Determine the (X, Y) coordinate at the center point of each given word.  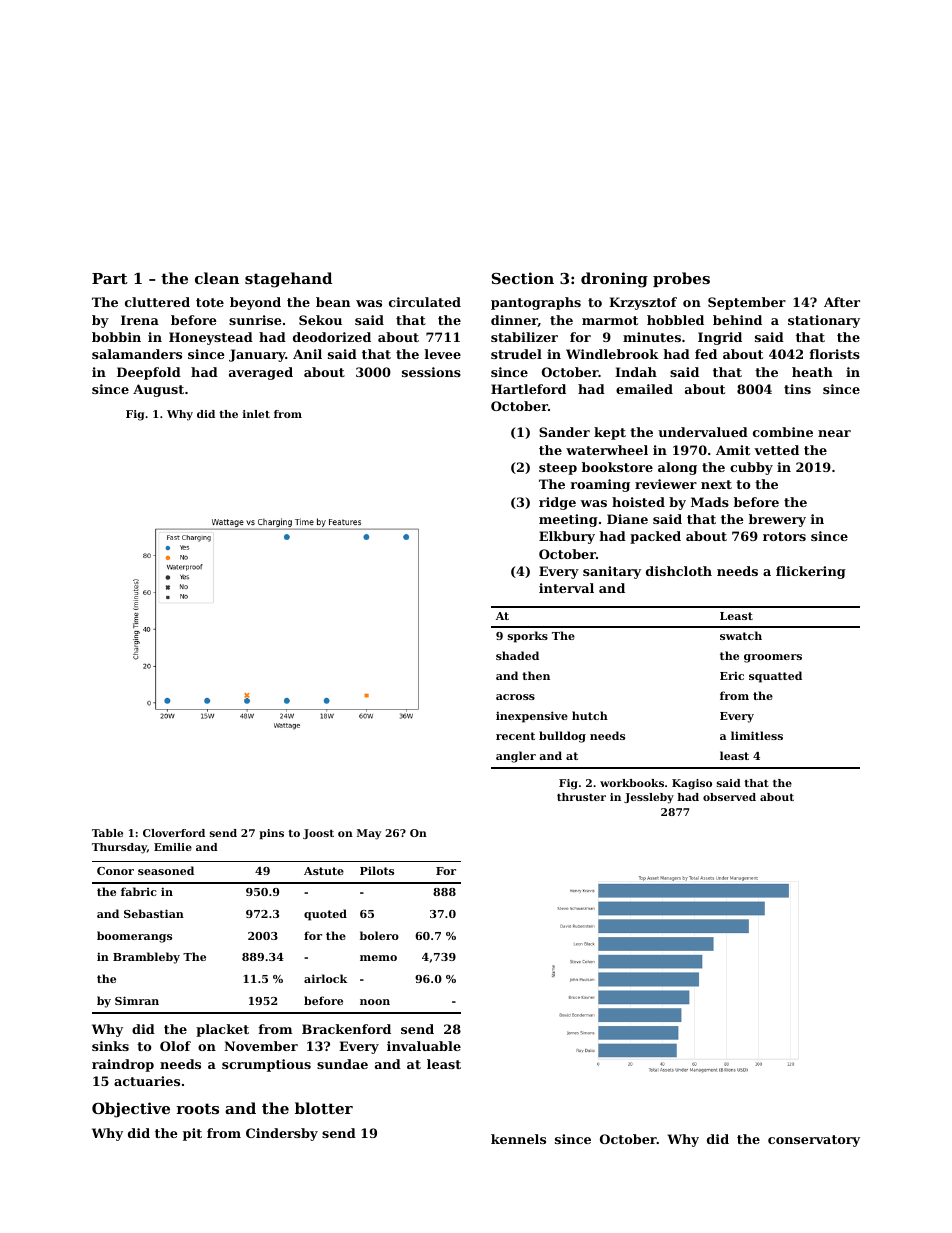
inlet (256, 414)
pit (192, 1134)
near (834, 433)
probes (681, 279)
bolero (379, 935)
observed (729, 797)
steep (558, 469)
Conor (115, 871)
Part (110, 278)
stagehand (288, 280)
